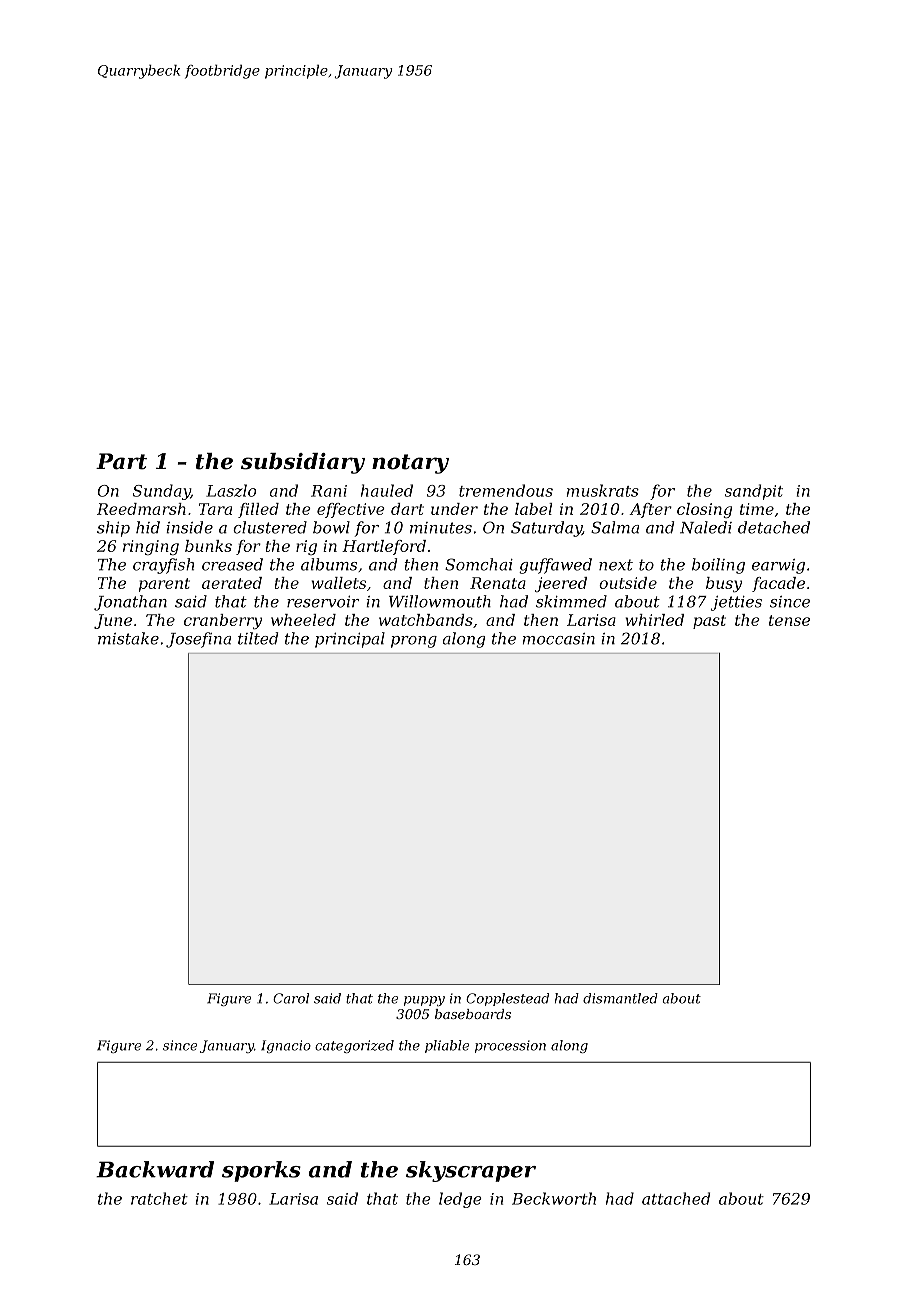 This page has width=908, height=1316. Describe the element at coordinates (155, 1169) in the page. I see `Backward` at that location.
